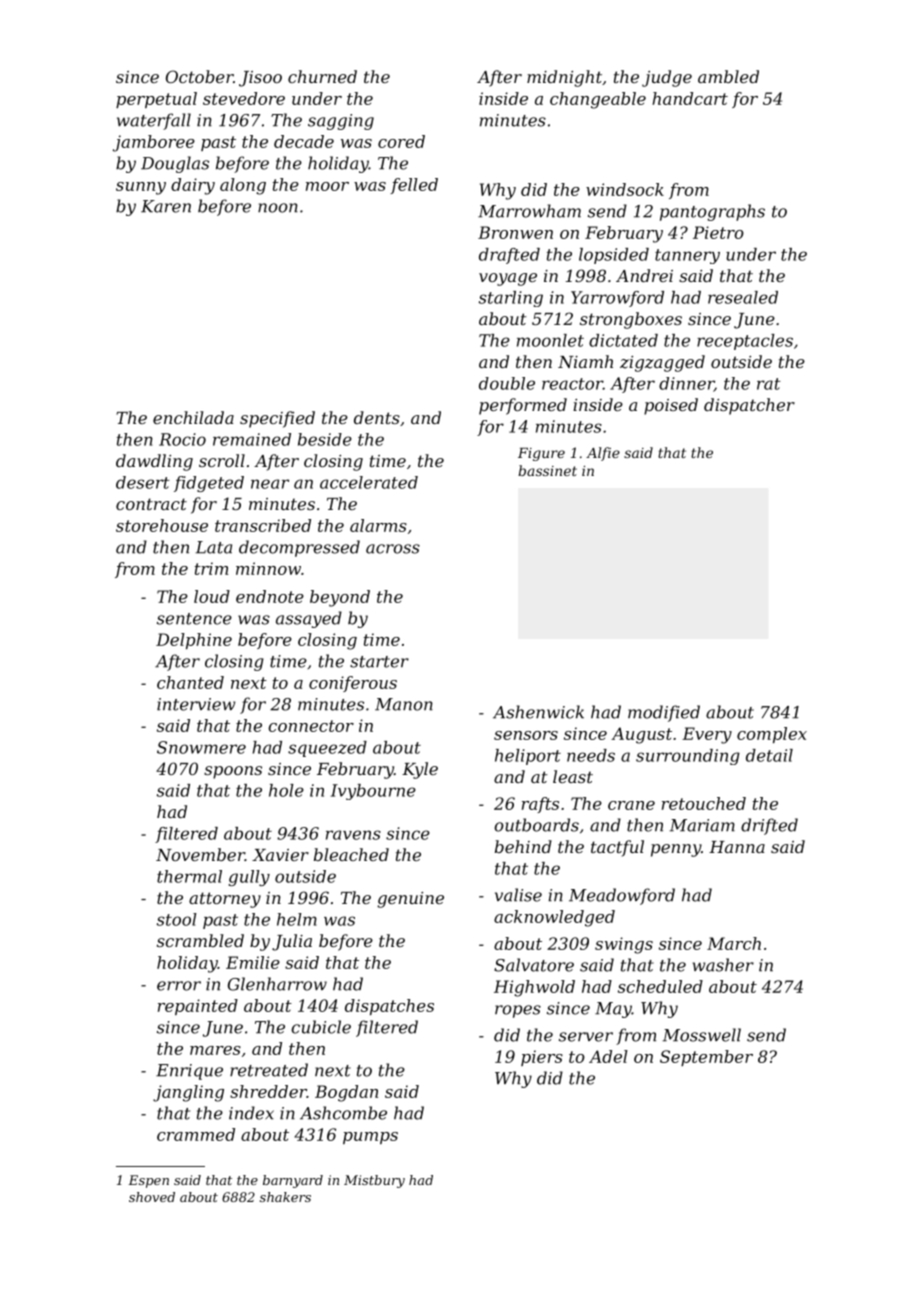  Describe the element at coordinates (199, 76) in the screenshot. I see `October` at that location.
